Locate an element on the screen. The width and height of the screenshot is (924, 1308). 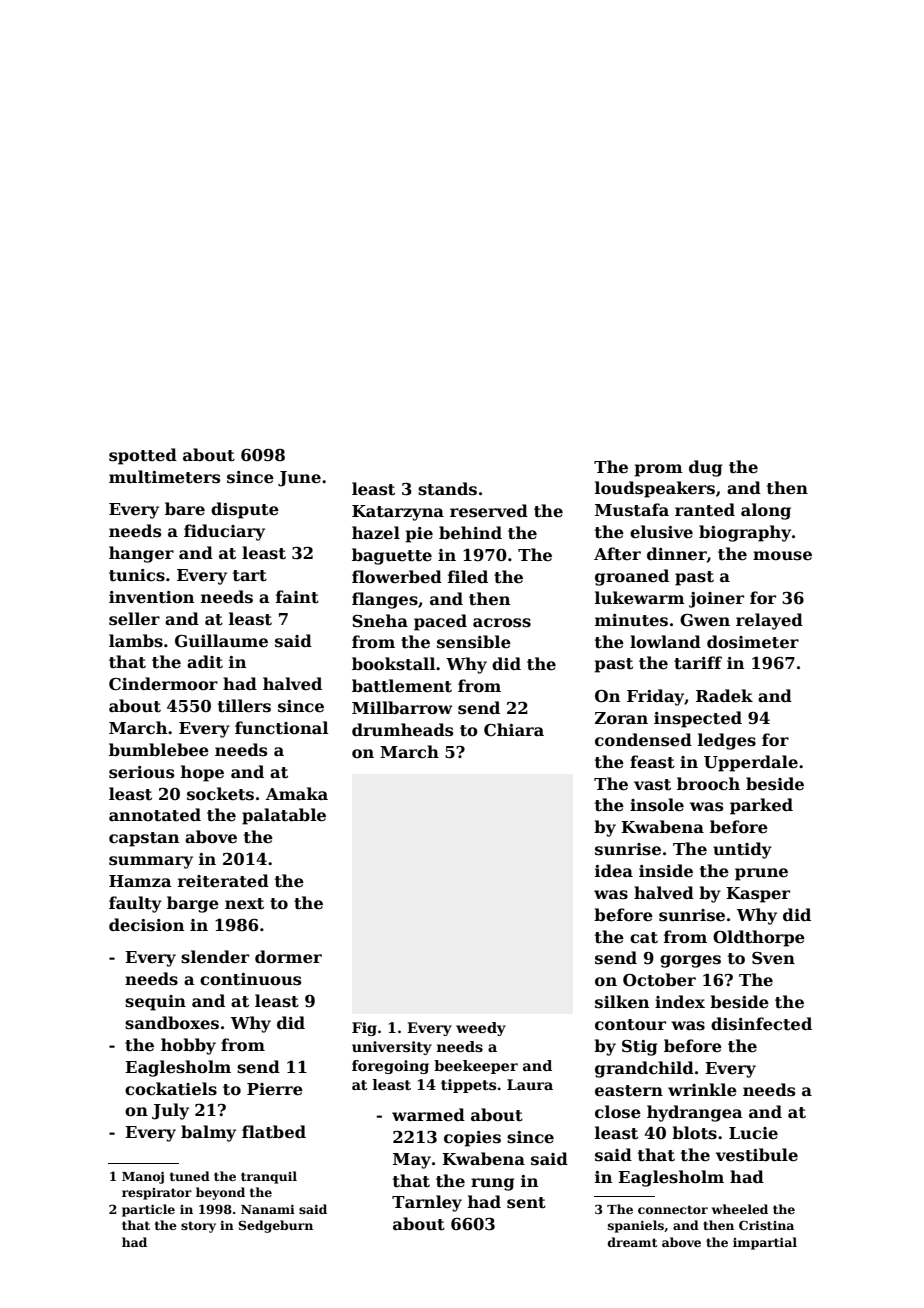
spotted is located at coordinates (143, 456).
